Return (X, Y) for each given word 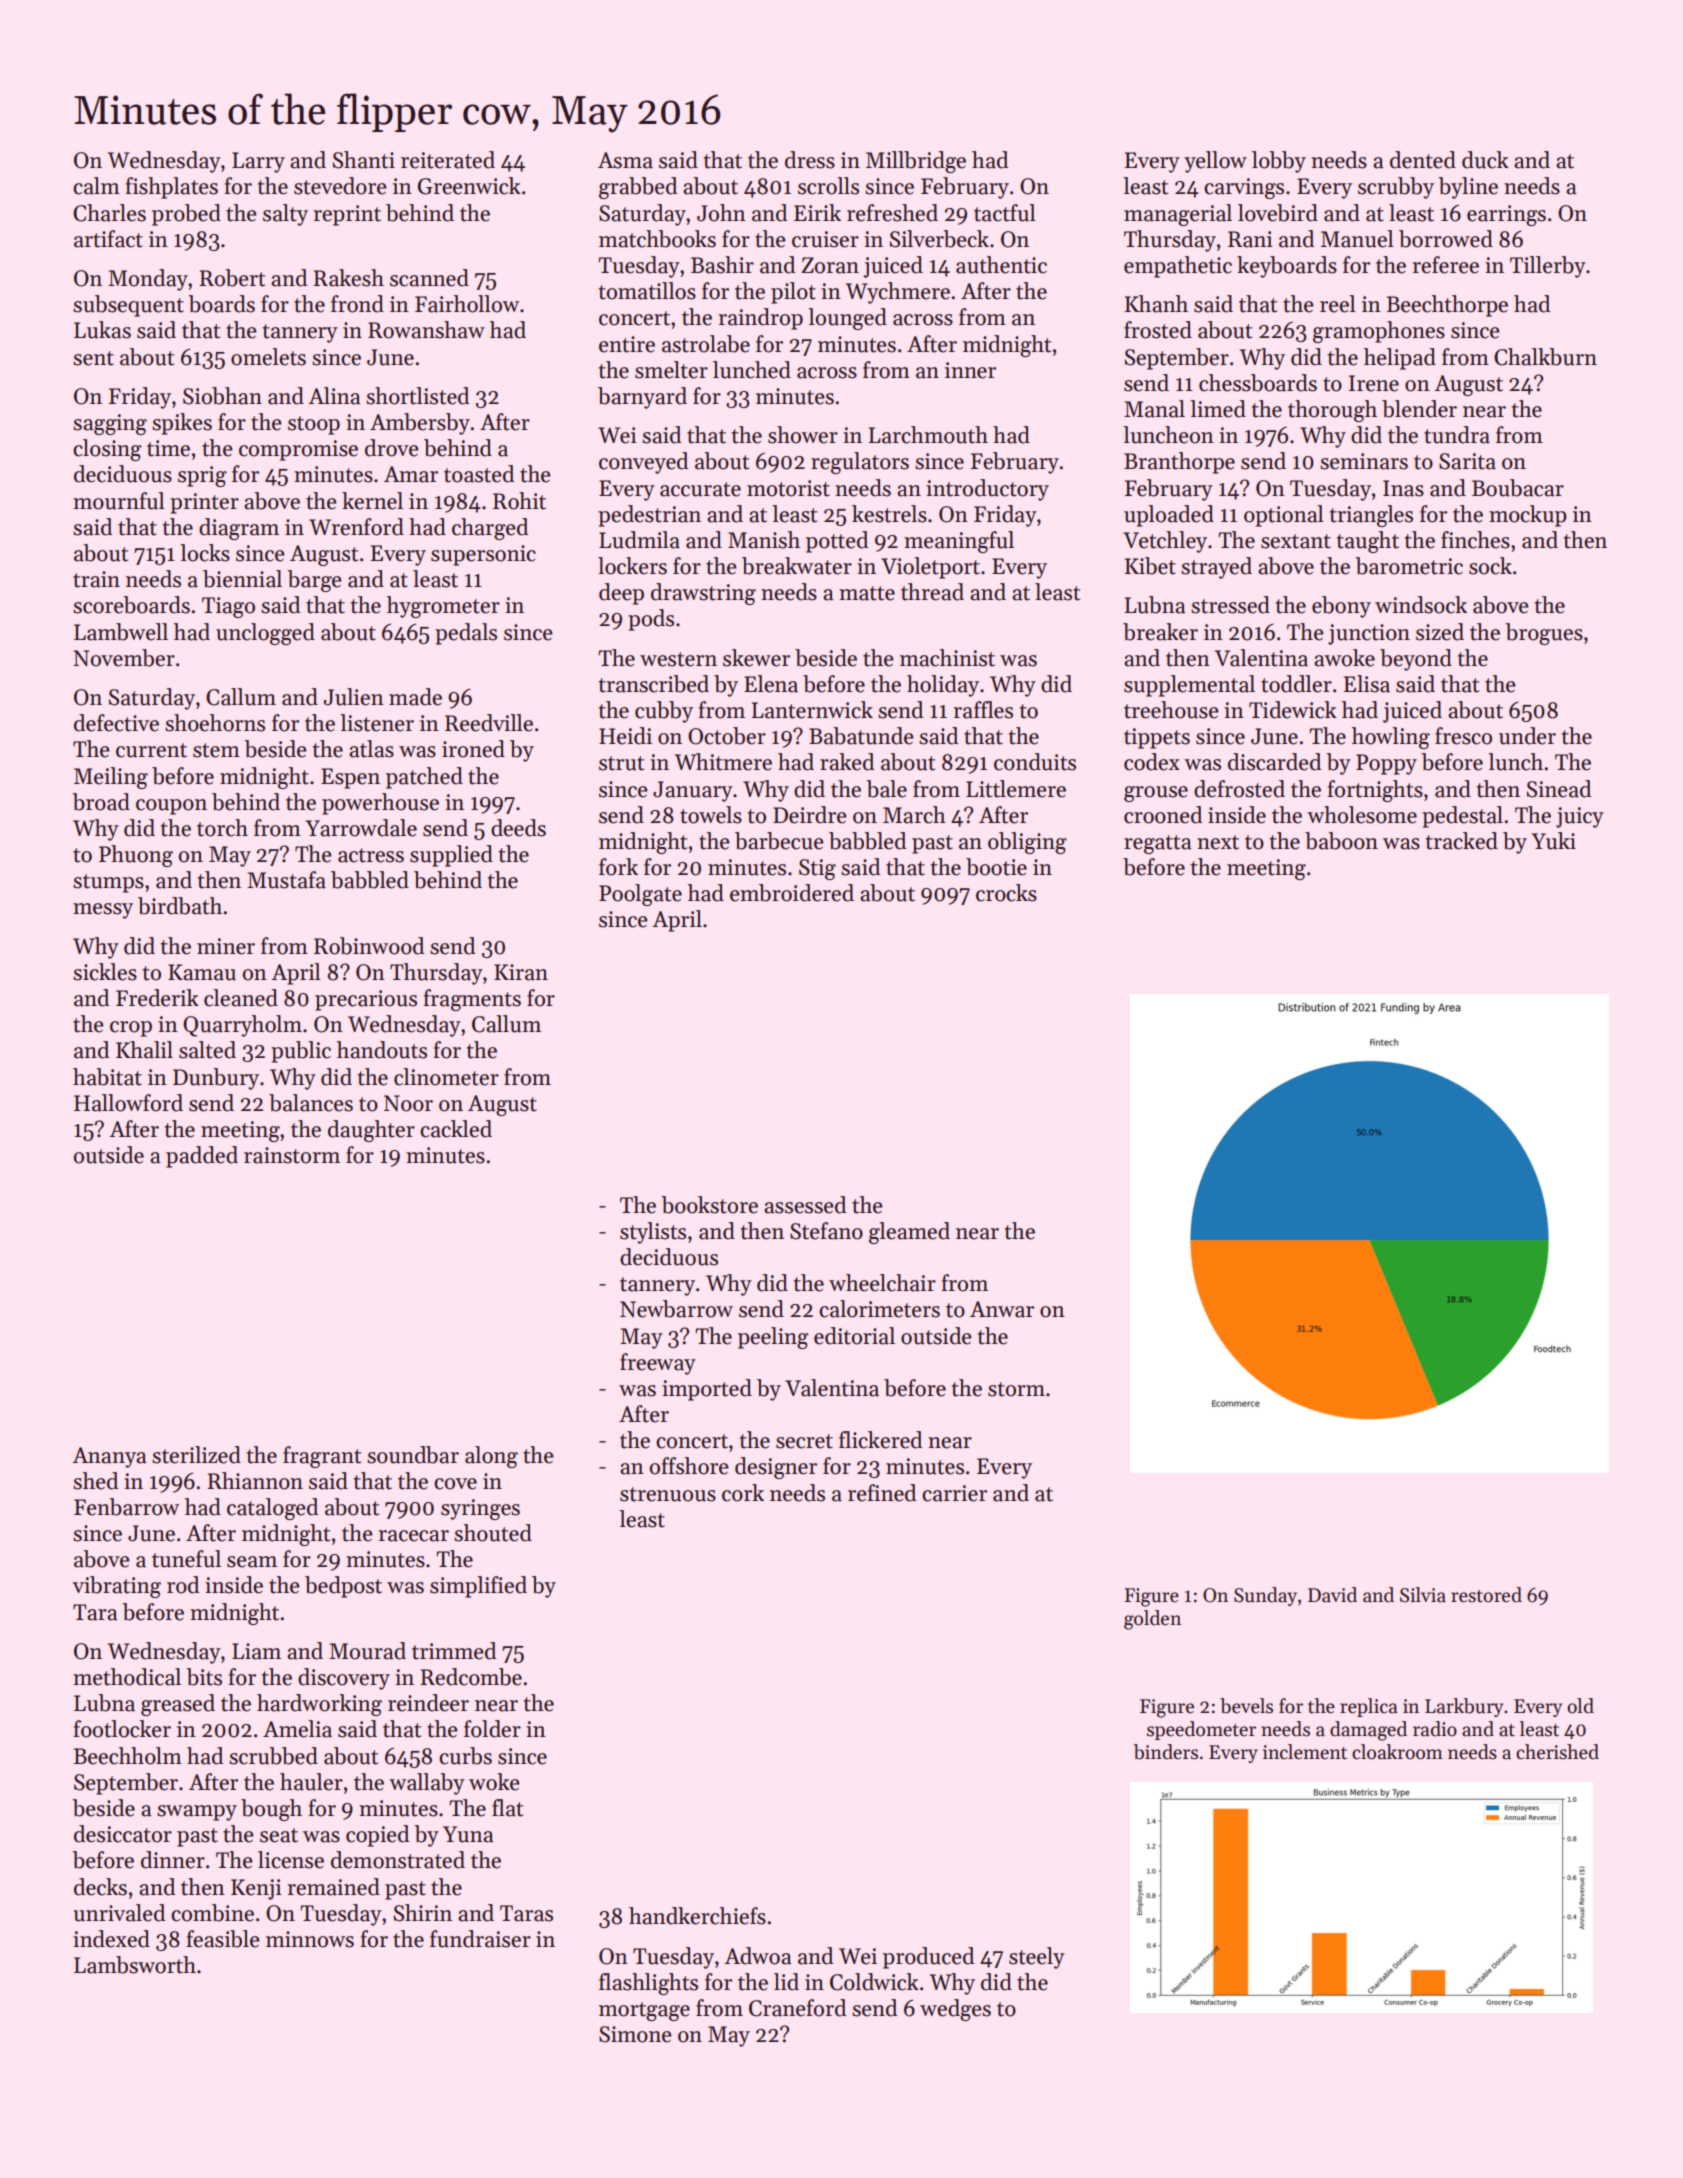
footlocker (122, 1729)
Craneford (797, 2008)
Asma (625, 160)
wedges (955, 2010)
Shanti (364, 160)
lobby (1279, 162)
